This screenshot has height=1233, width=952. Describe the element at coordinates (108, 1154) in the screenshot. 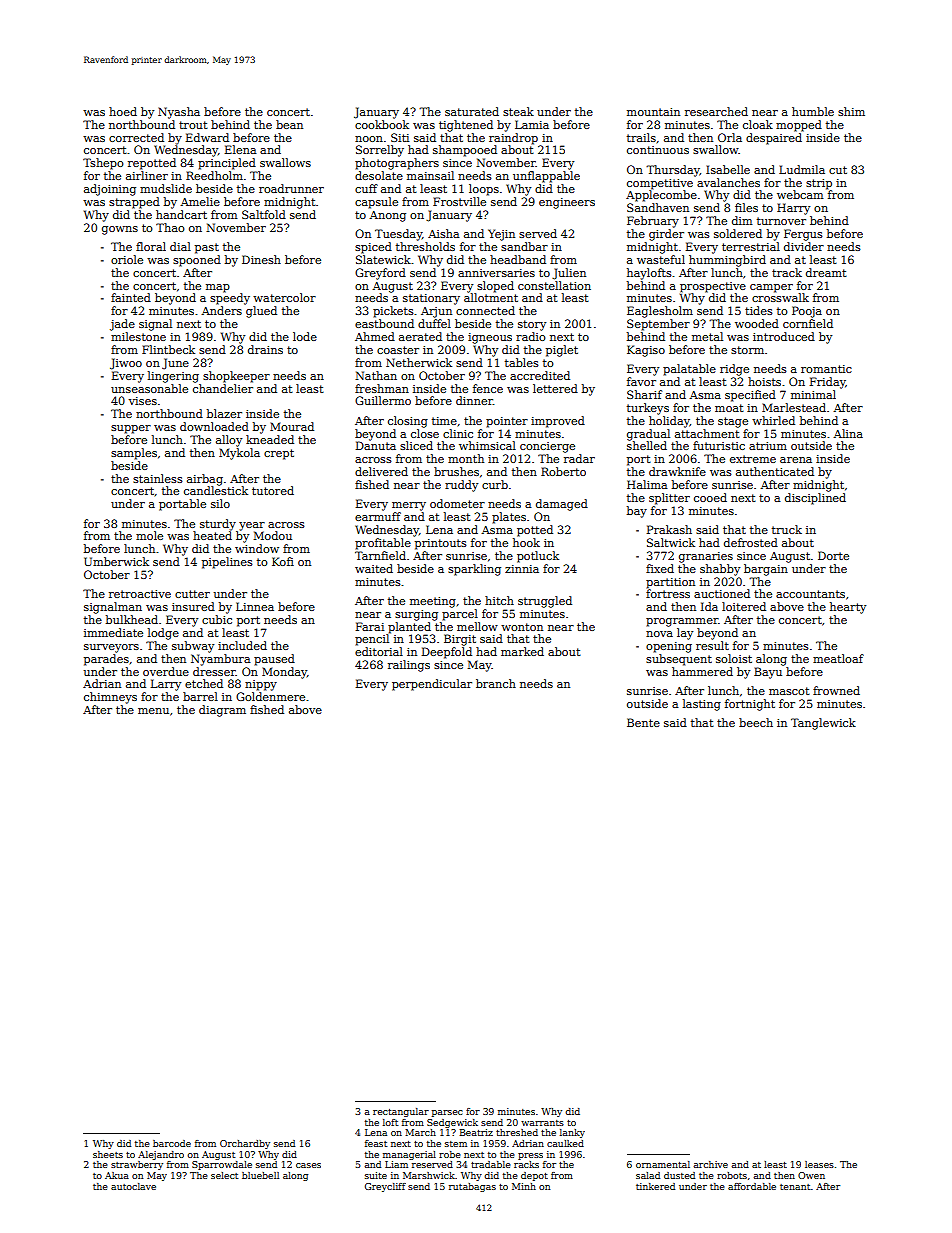

I see `sheets` at that location.
